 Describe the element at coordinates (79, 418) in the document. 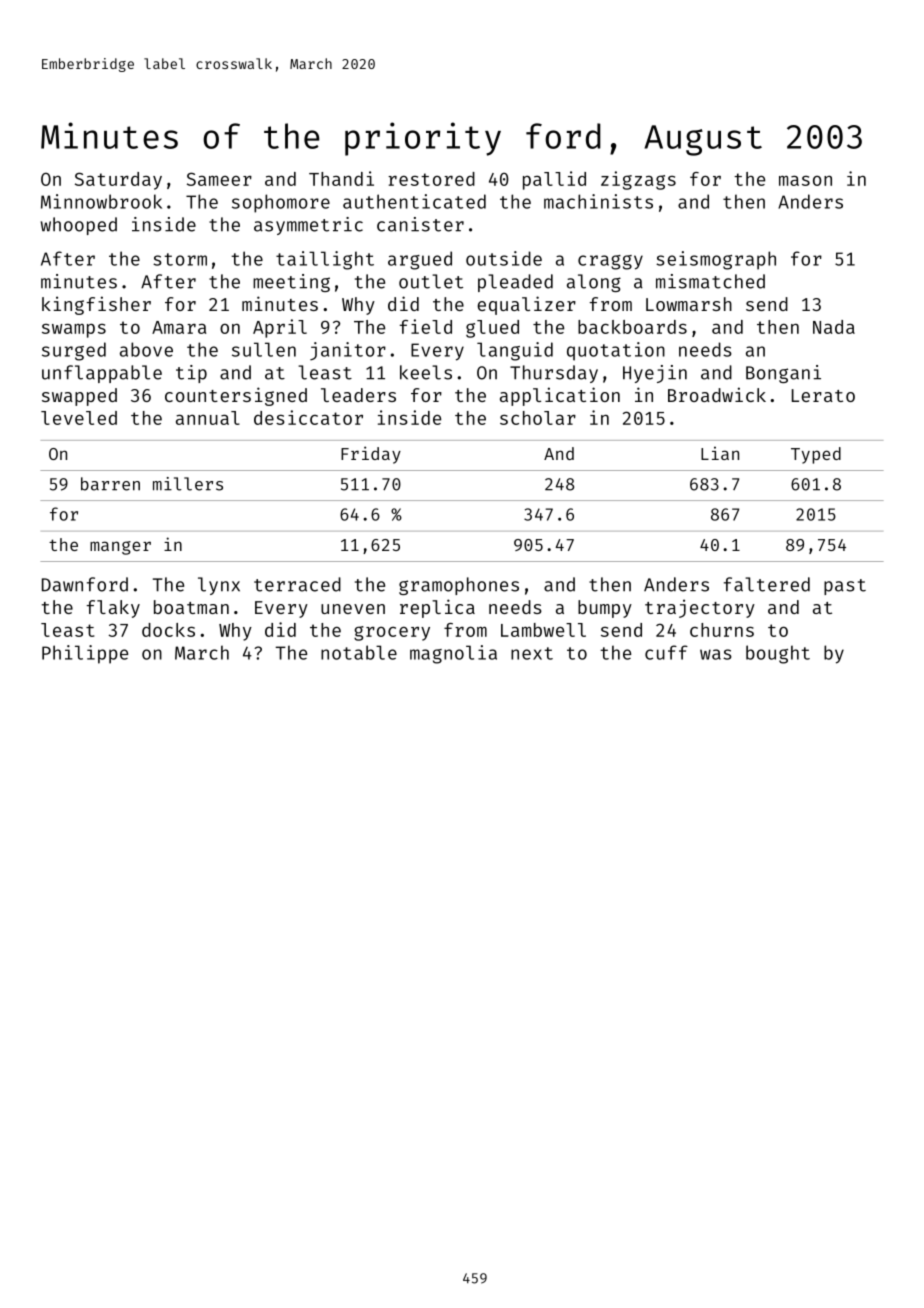

I see `leveled` at that location.
